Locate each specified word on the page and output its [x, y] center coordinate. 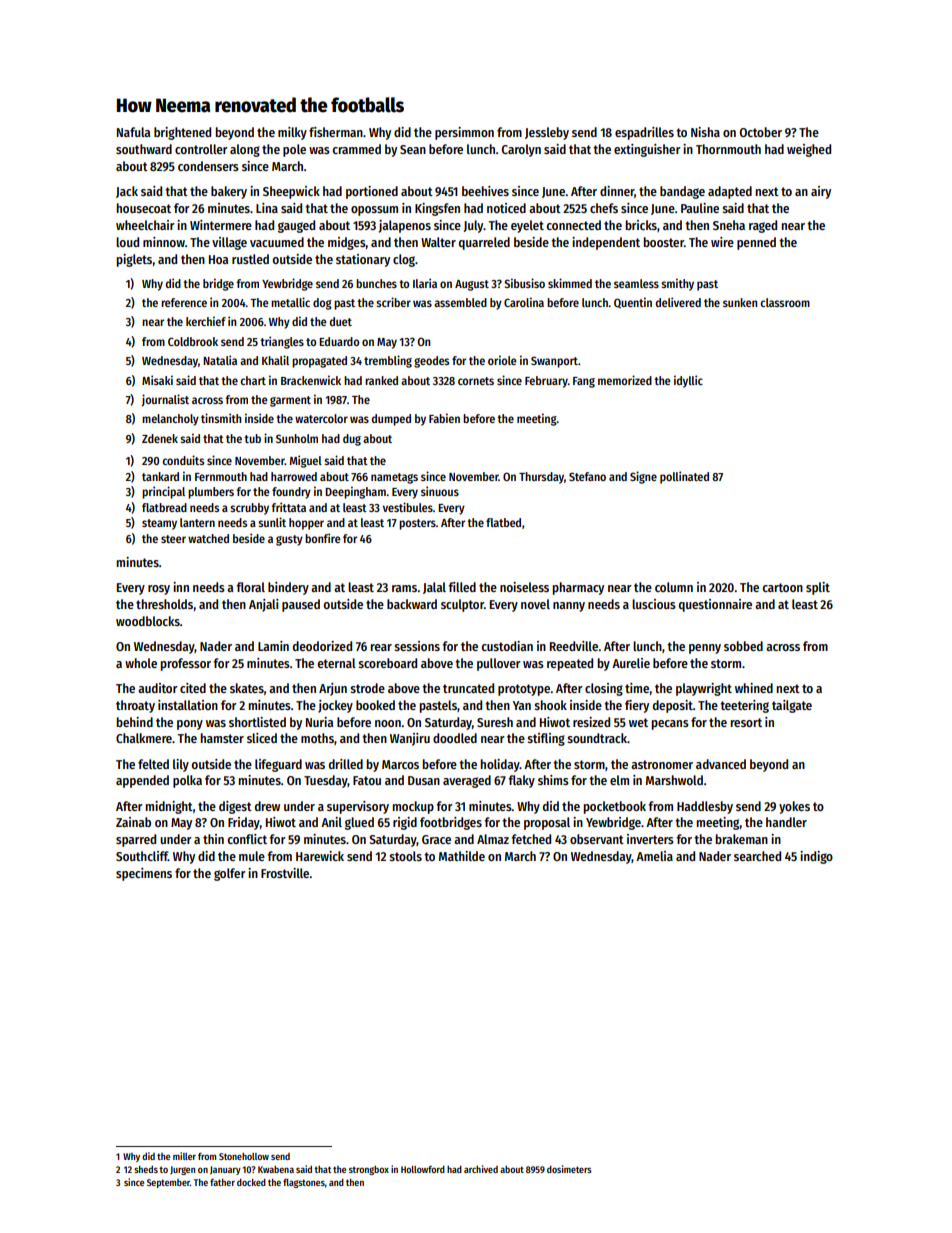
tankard [160, 476]
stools [405, 856]
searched [757, 856]
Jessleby [547, 133]
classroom [785, 302]
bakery [229, 192]
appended [142, 781]
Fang [584, 382]
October [761, 132]
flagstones [304, 1183]
